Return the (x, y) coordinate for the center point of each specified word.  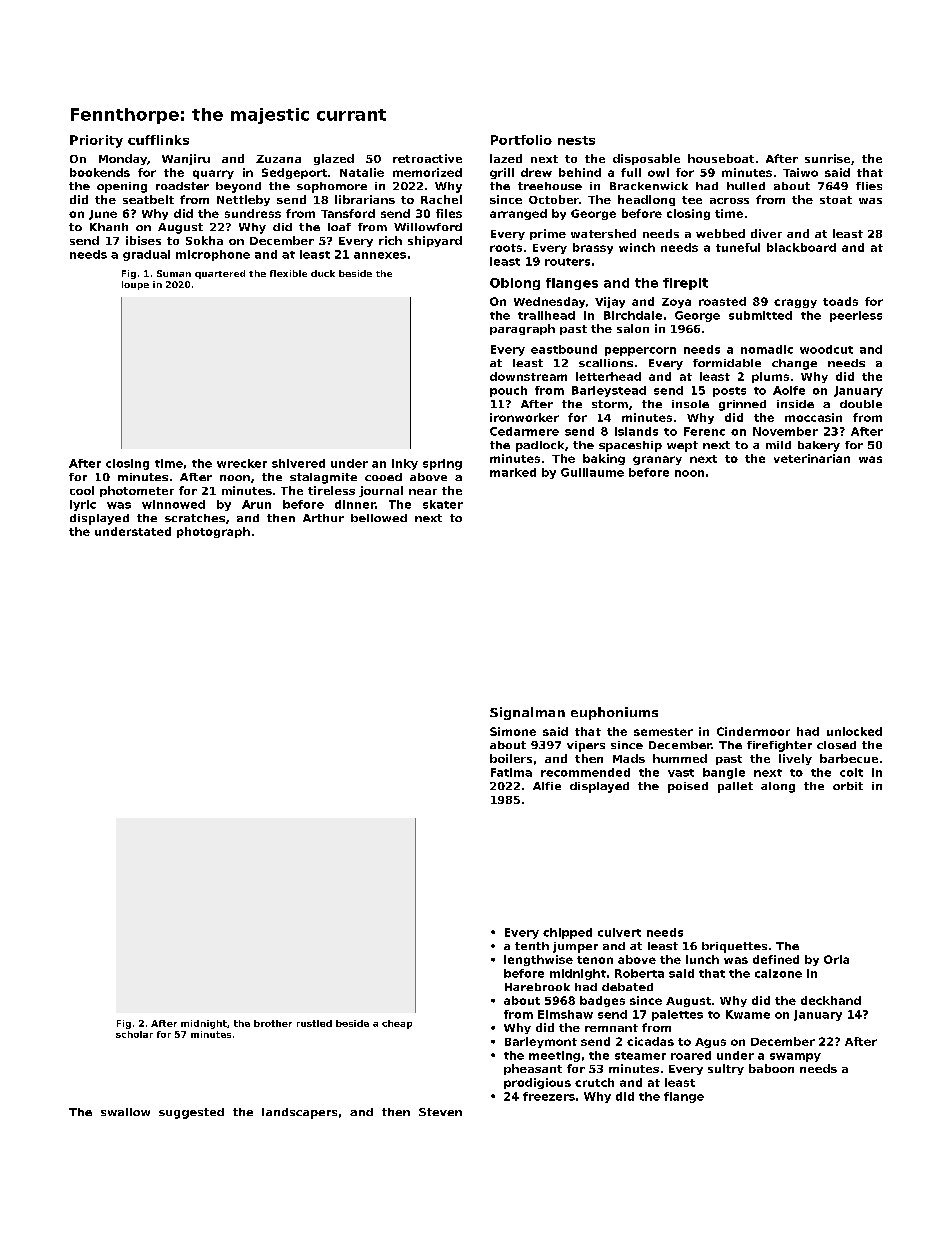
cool (82, 490)
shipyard (435, 241)
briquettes (734, 947)
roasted (722, 301)
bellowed (379, 518)
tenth (532, 946)
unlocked (854, 731)
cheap (397, 1024)
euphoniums (614, 713)
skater (443, 504)
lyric (83, 505)
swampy (795, 1057)
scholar (134, 1034)
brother (273, 1023)
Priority (96, 141)
